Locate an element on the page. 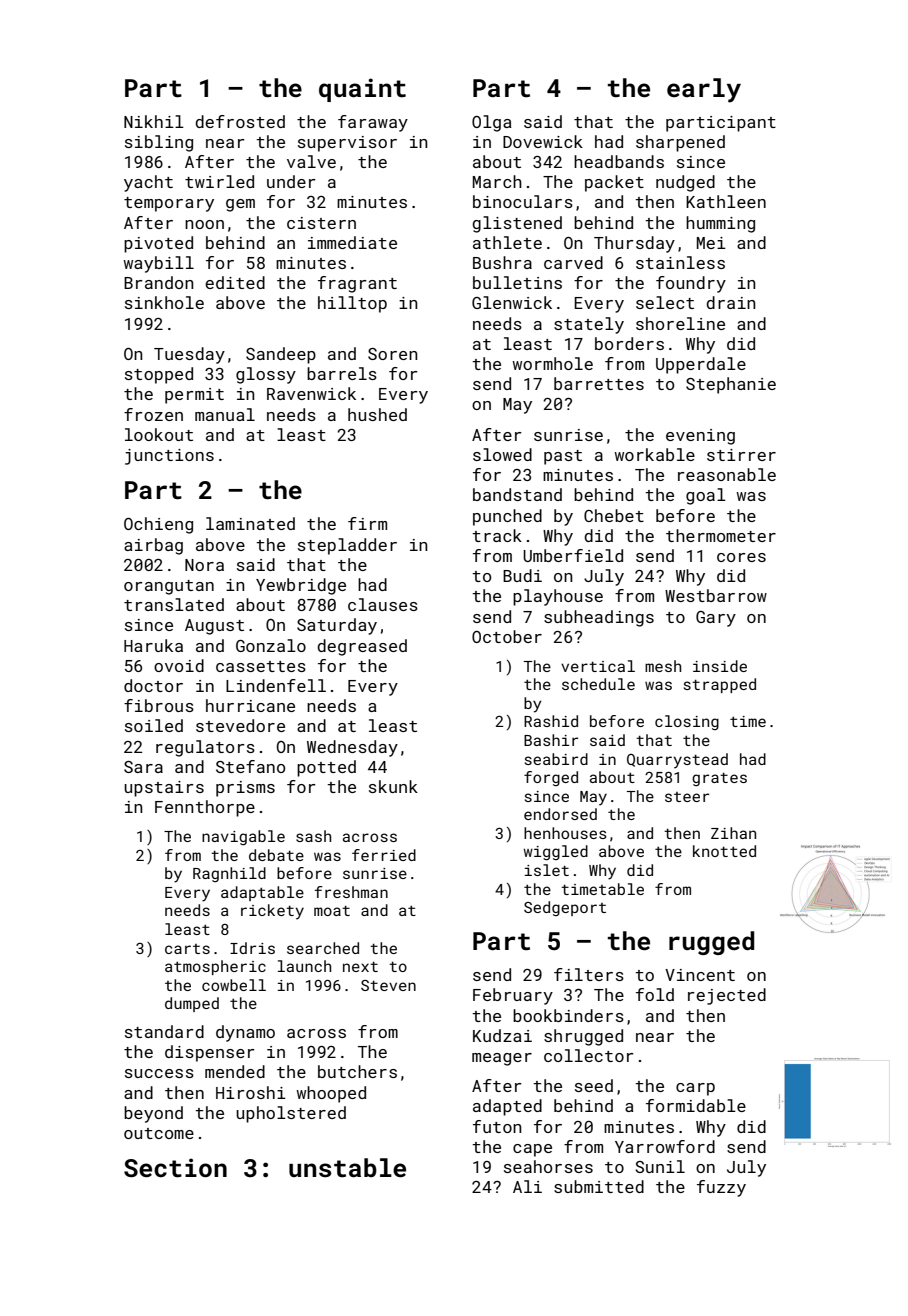 The width and height of the page is (908, 1316). faraway is located at coordinates (373, 123).
